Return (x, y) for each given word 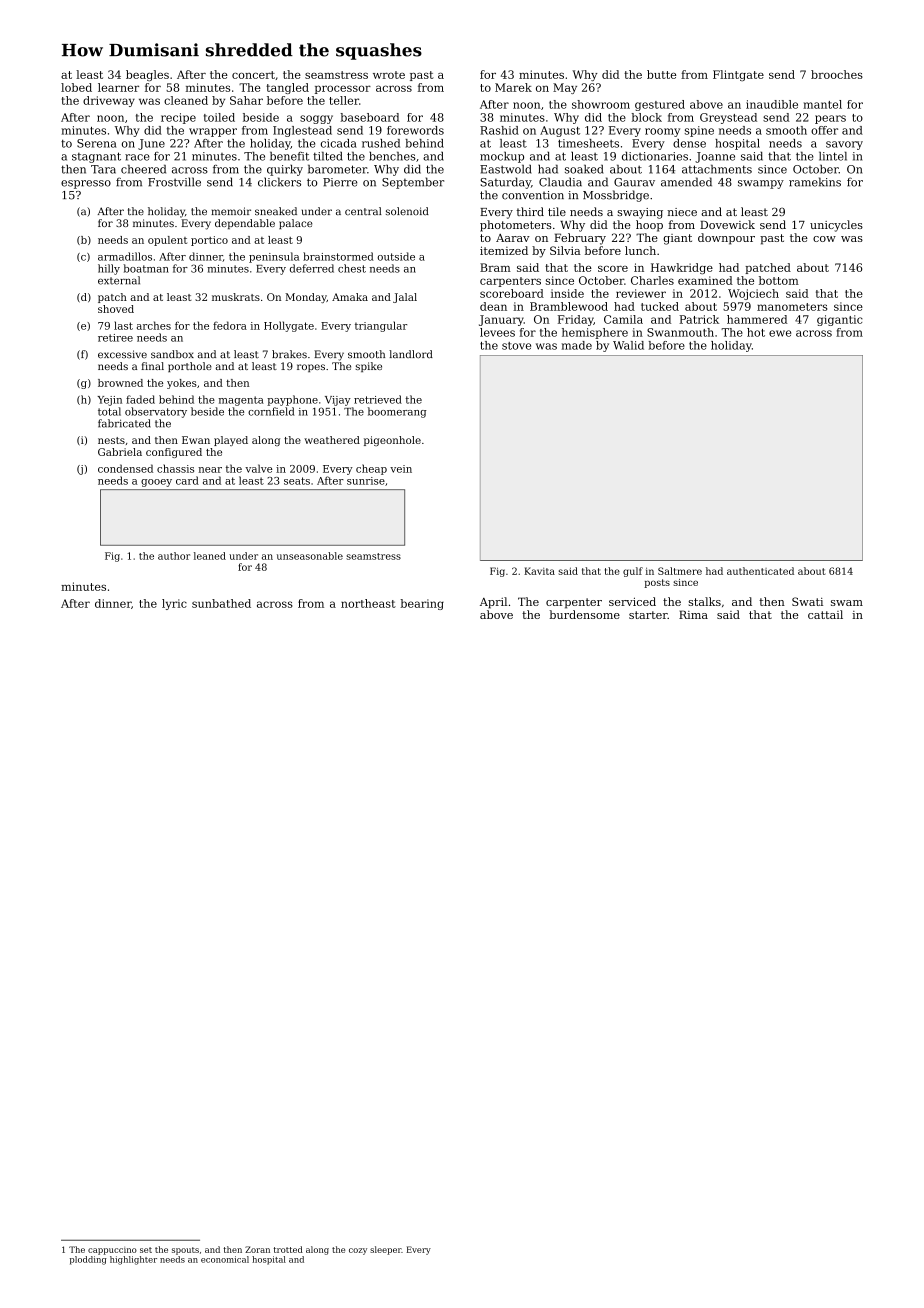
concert (253, 75)
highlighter (133, 1260)
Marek (513, 87)
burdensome (585, 614)
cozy (358, 1251)
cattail (825, 614)
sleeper (385, 1250)
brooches (837, 74)
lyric (174, 604)
